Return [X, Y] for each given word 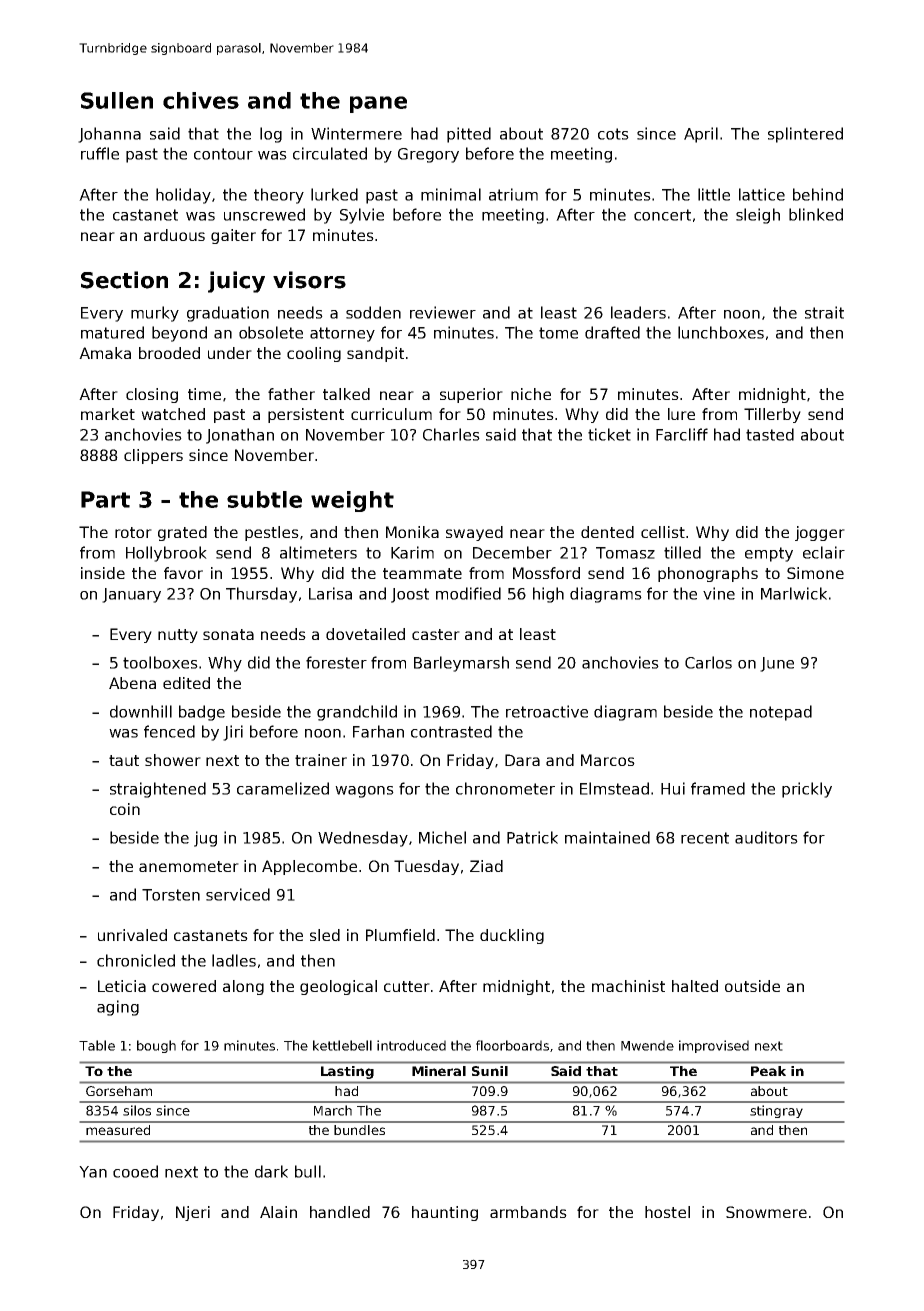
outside [752, 986]
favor [183, 573]
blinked [816, 214]
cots [613, 134]
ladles [234, 960]
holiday [183, 196]
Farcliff [682, 434]
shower [173, 760]
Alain [278, 1212]
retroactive [547, 711]
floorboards [512, 1045]
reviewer [443, 312]
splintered [805, 135]
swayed [474, 533]
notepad [781, 713]
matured [112, 332]
